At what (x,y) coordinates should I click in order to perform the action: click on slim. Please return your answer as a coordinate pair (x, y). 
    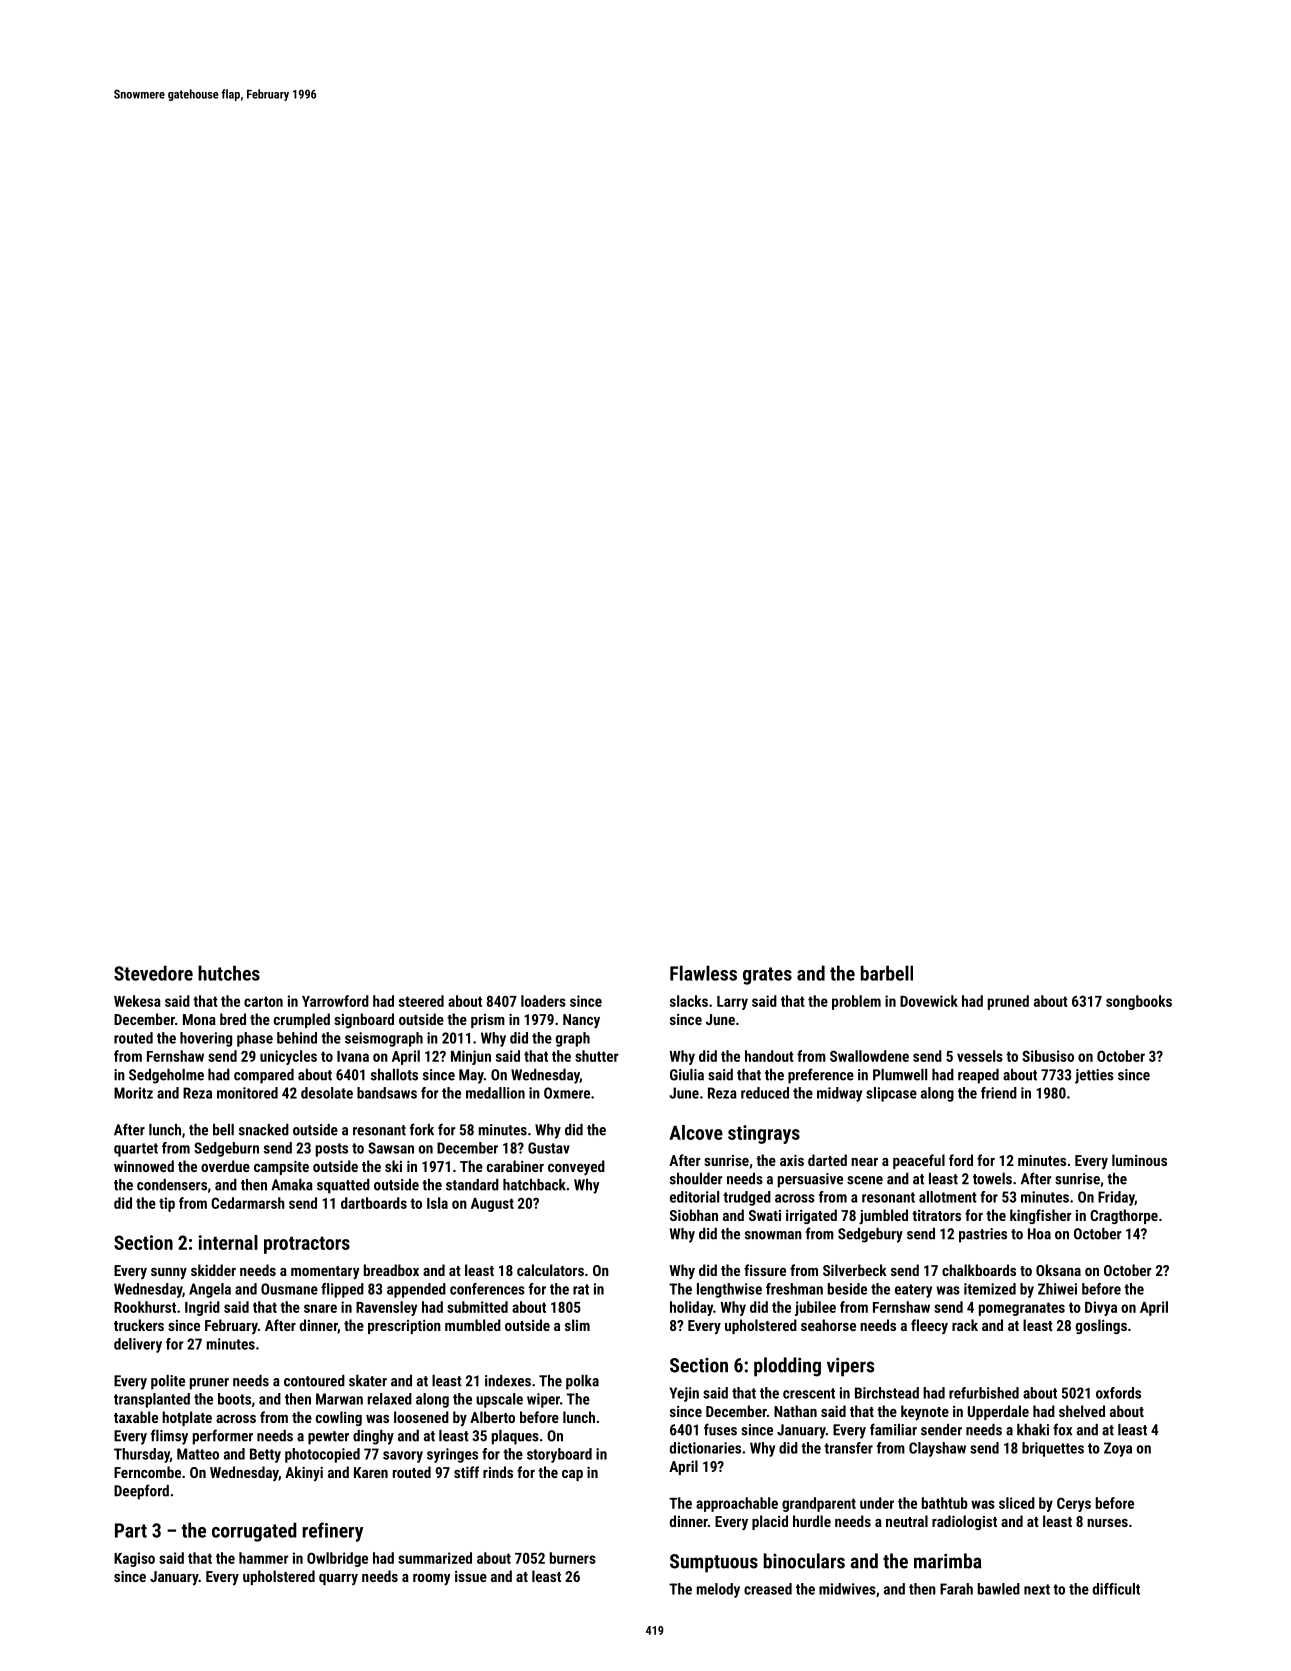
    Looking at the image, I should click on (577, 1325).
